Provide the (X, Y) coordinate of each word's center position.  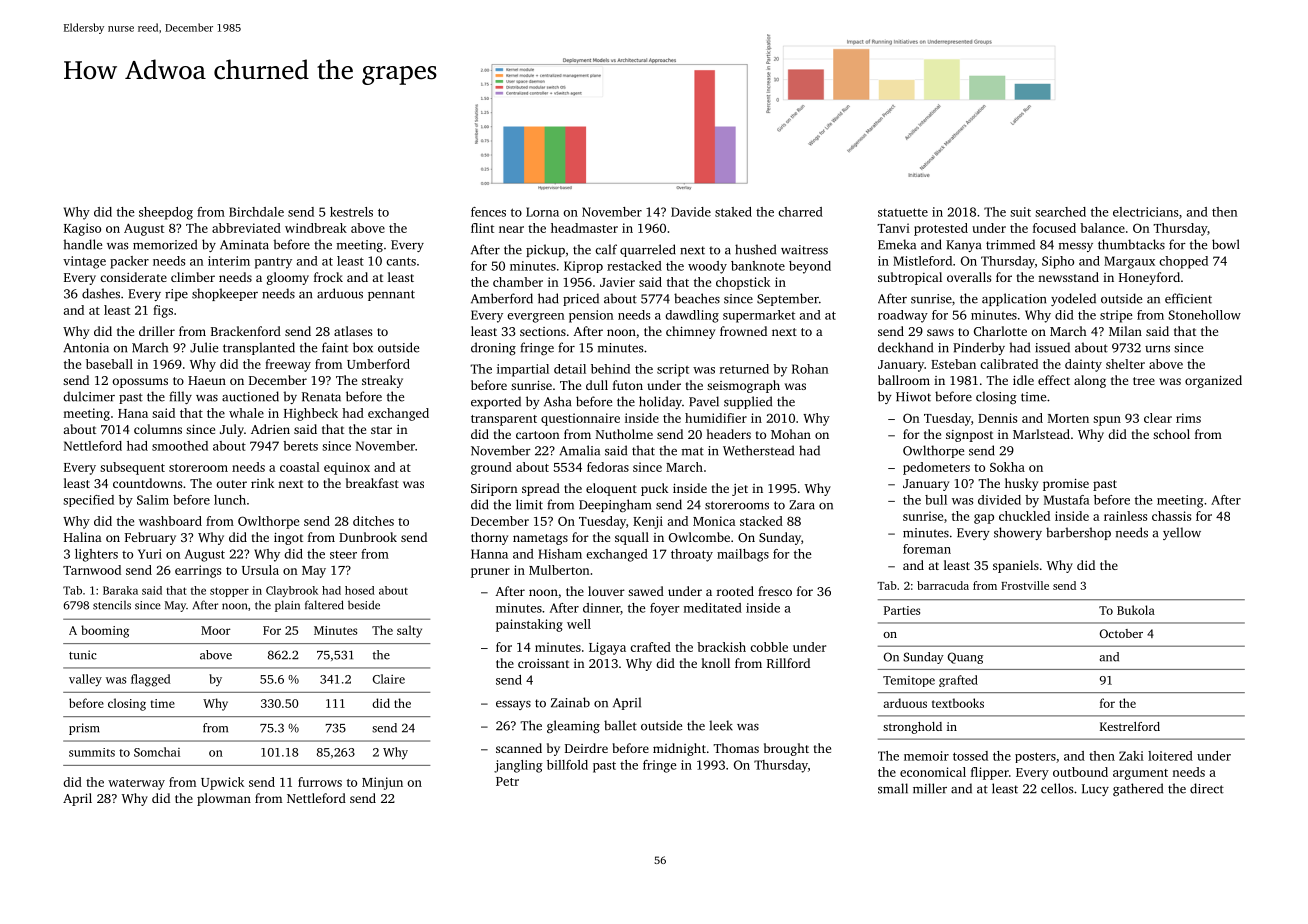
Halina (83, 537)
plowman (224, 799)
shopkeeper (225, 294)
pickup (545, 250)
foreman (927, 549)
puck (654, 489)
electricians (1145, 212)
